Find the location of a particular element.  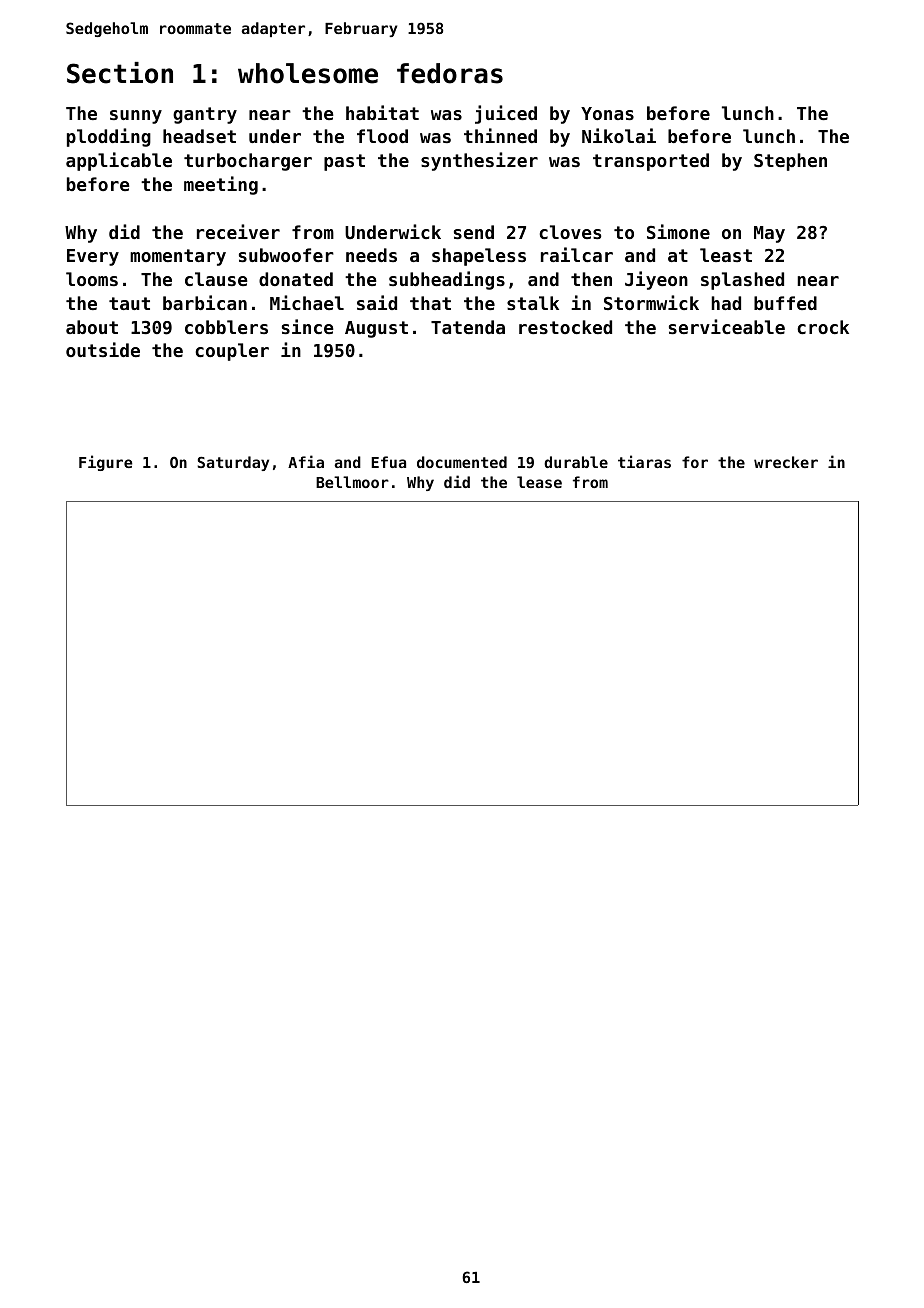

buffed is located at coordinates (785, 303).
